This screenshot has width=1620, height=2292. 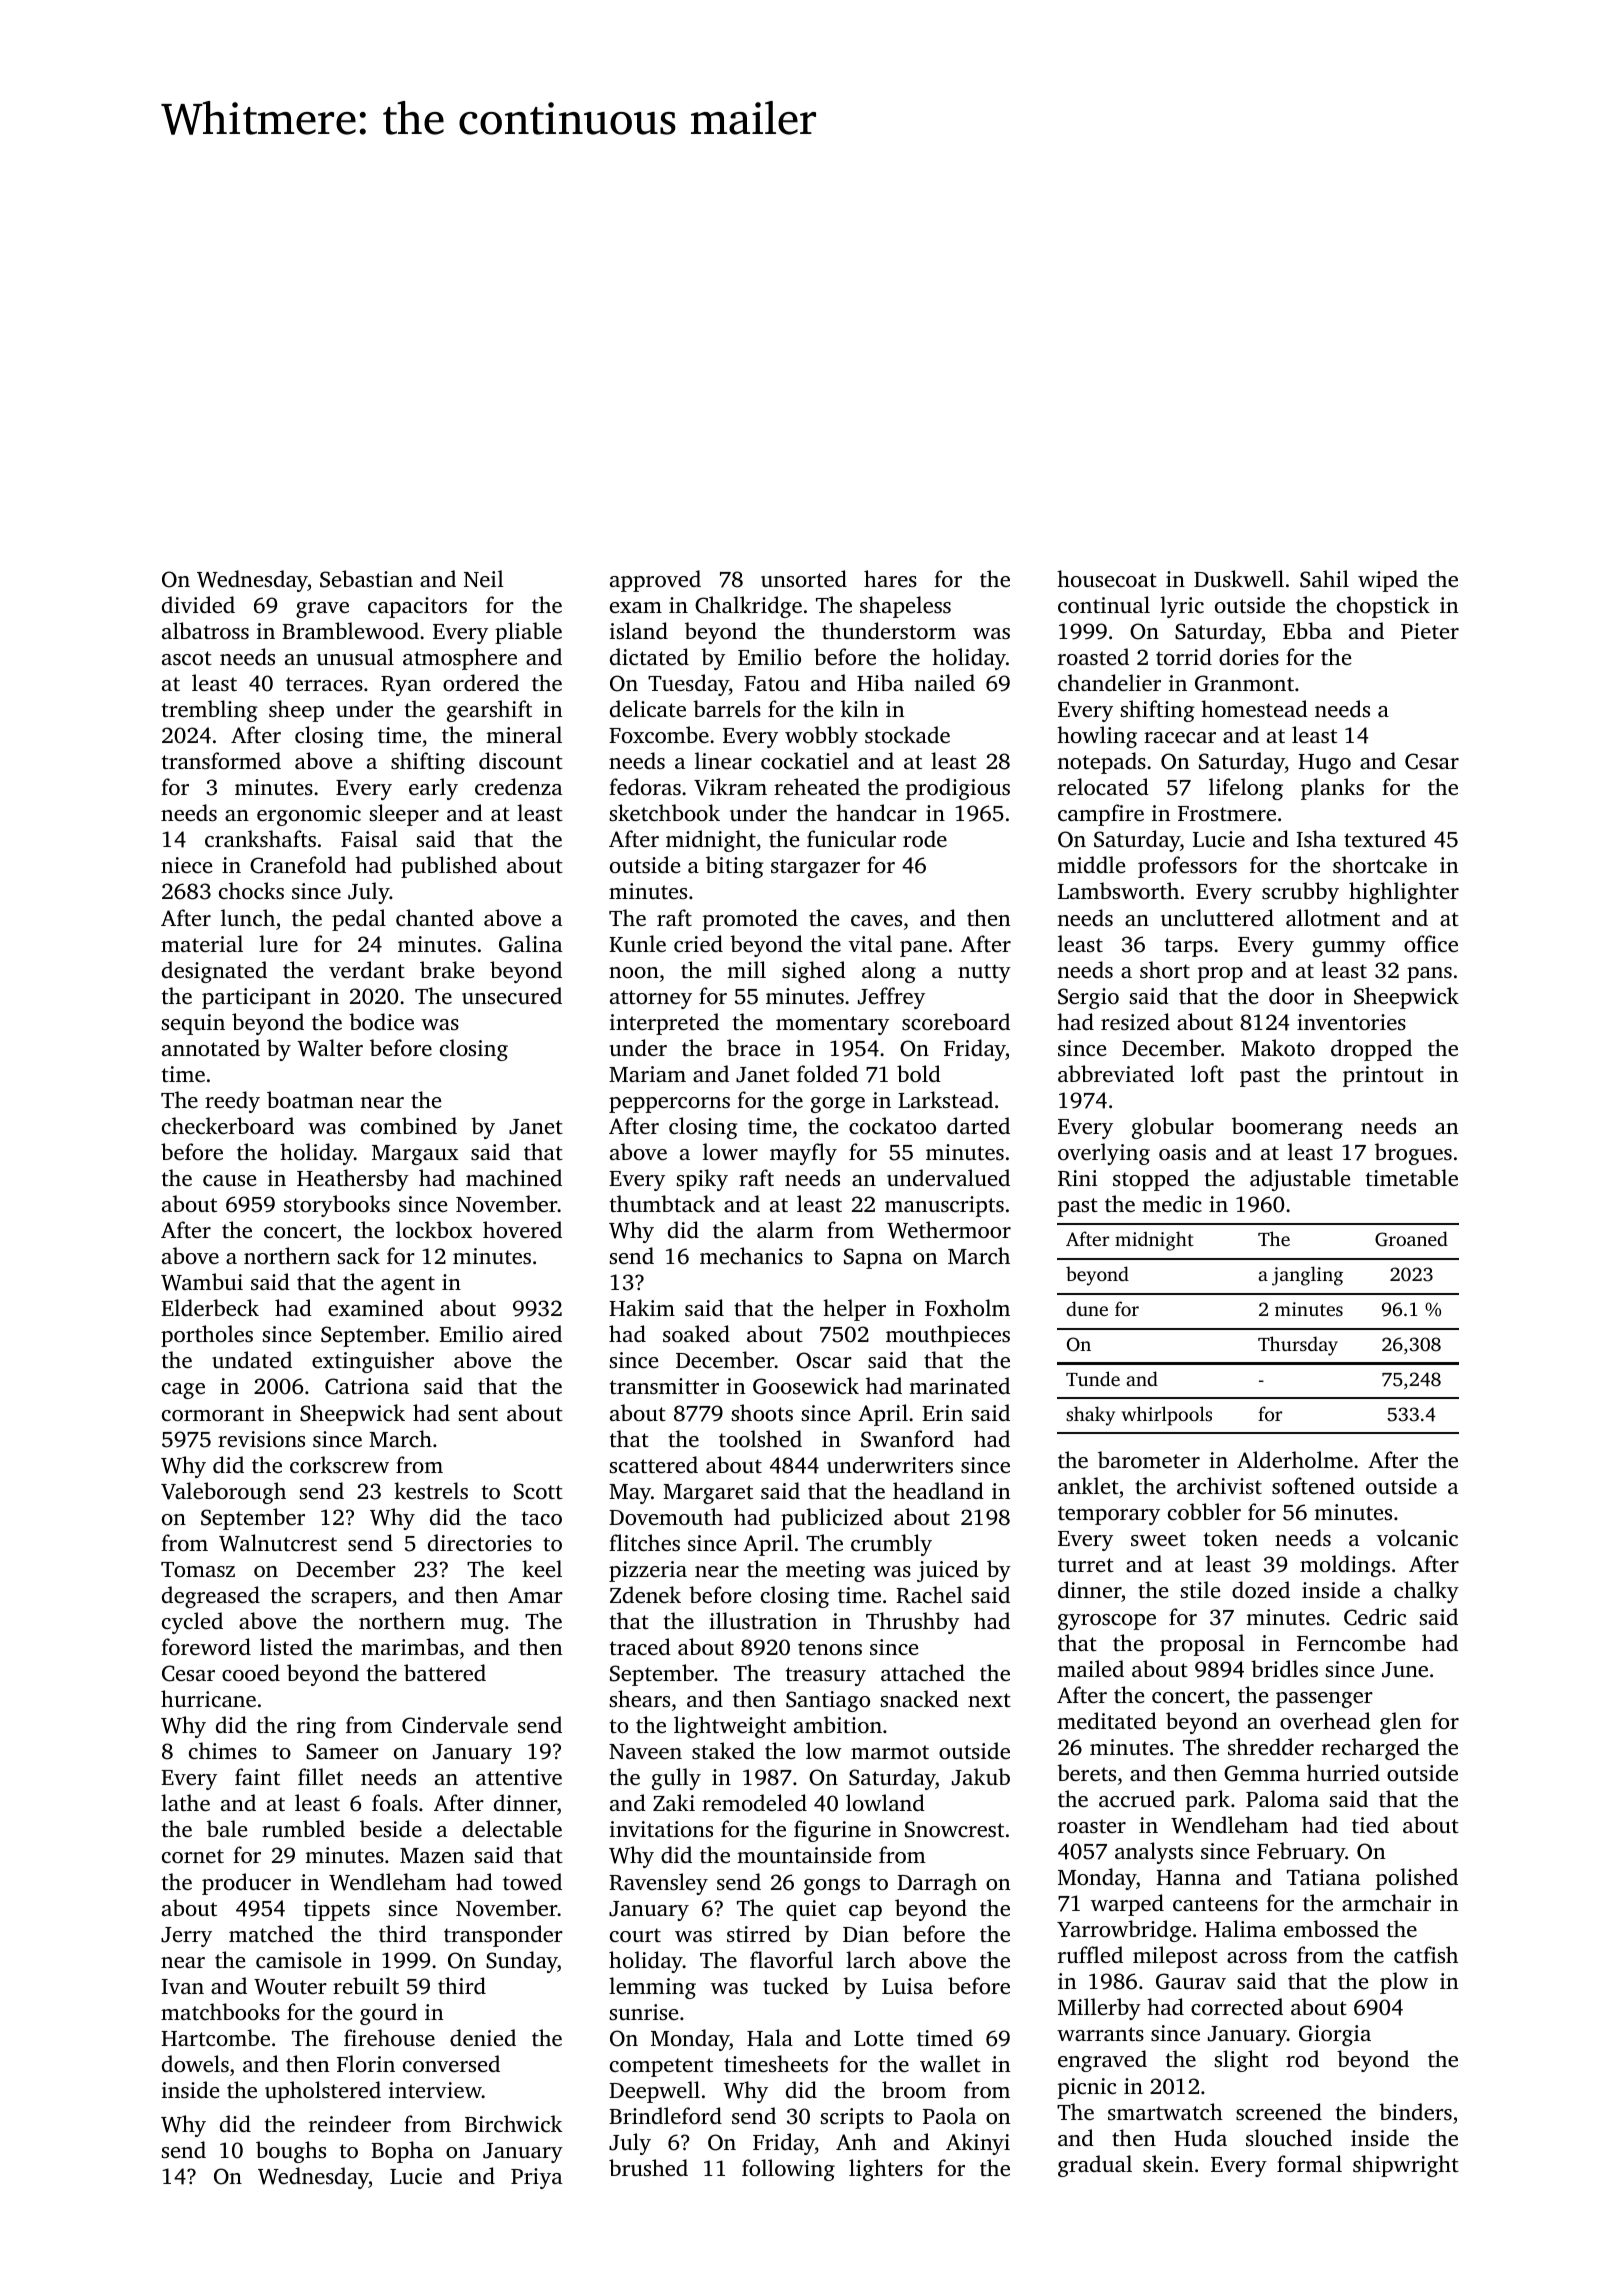 I want to click on wiped, so click(x=1388, y=581).
